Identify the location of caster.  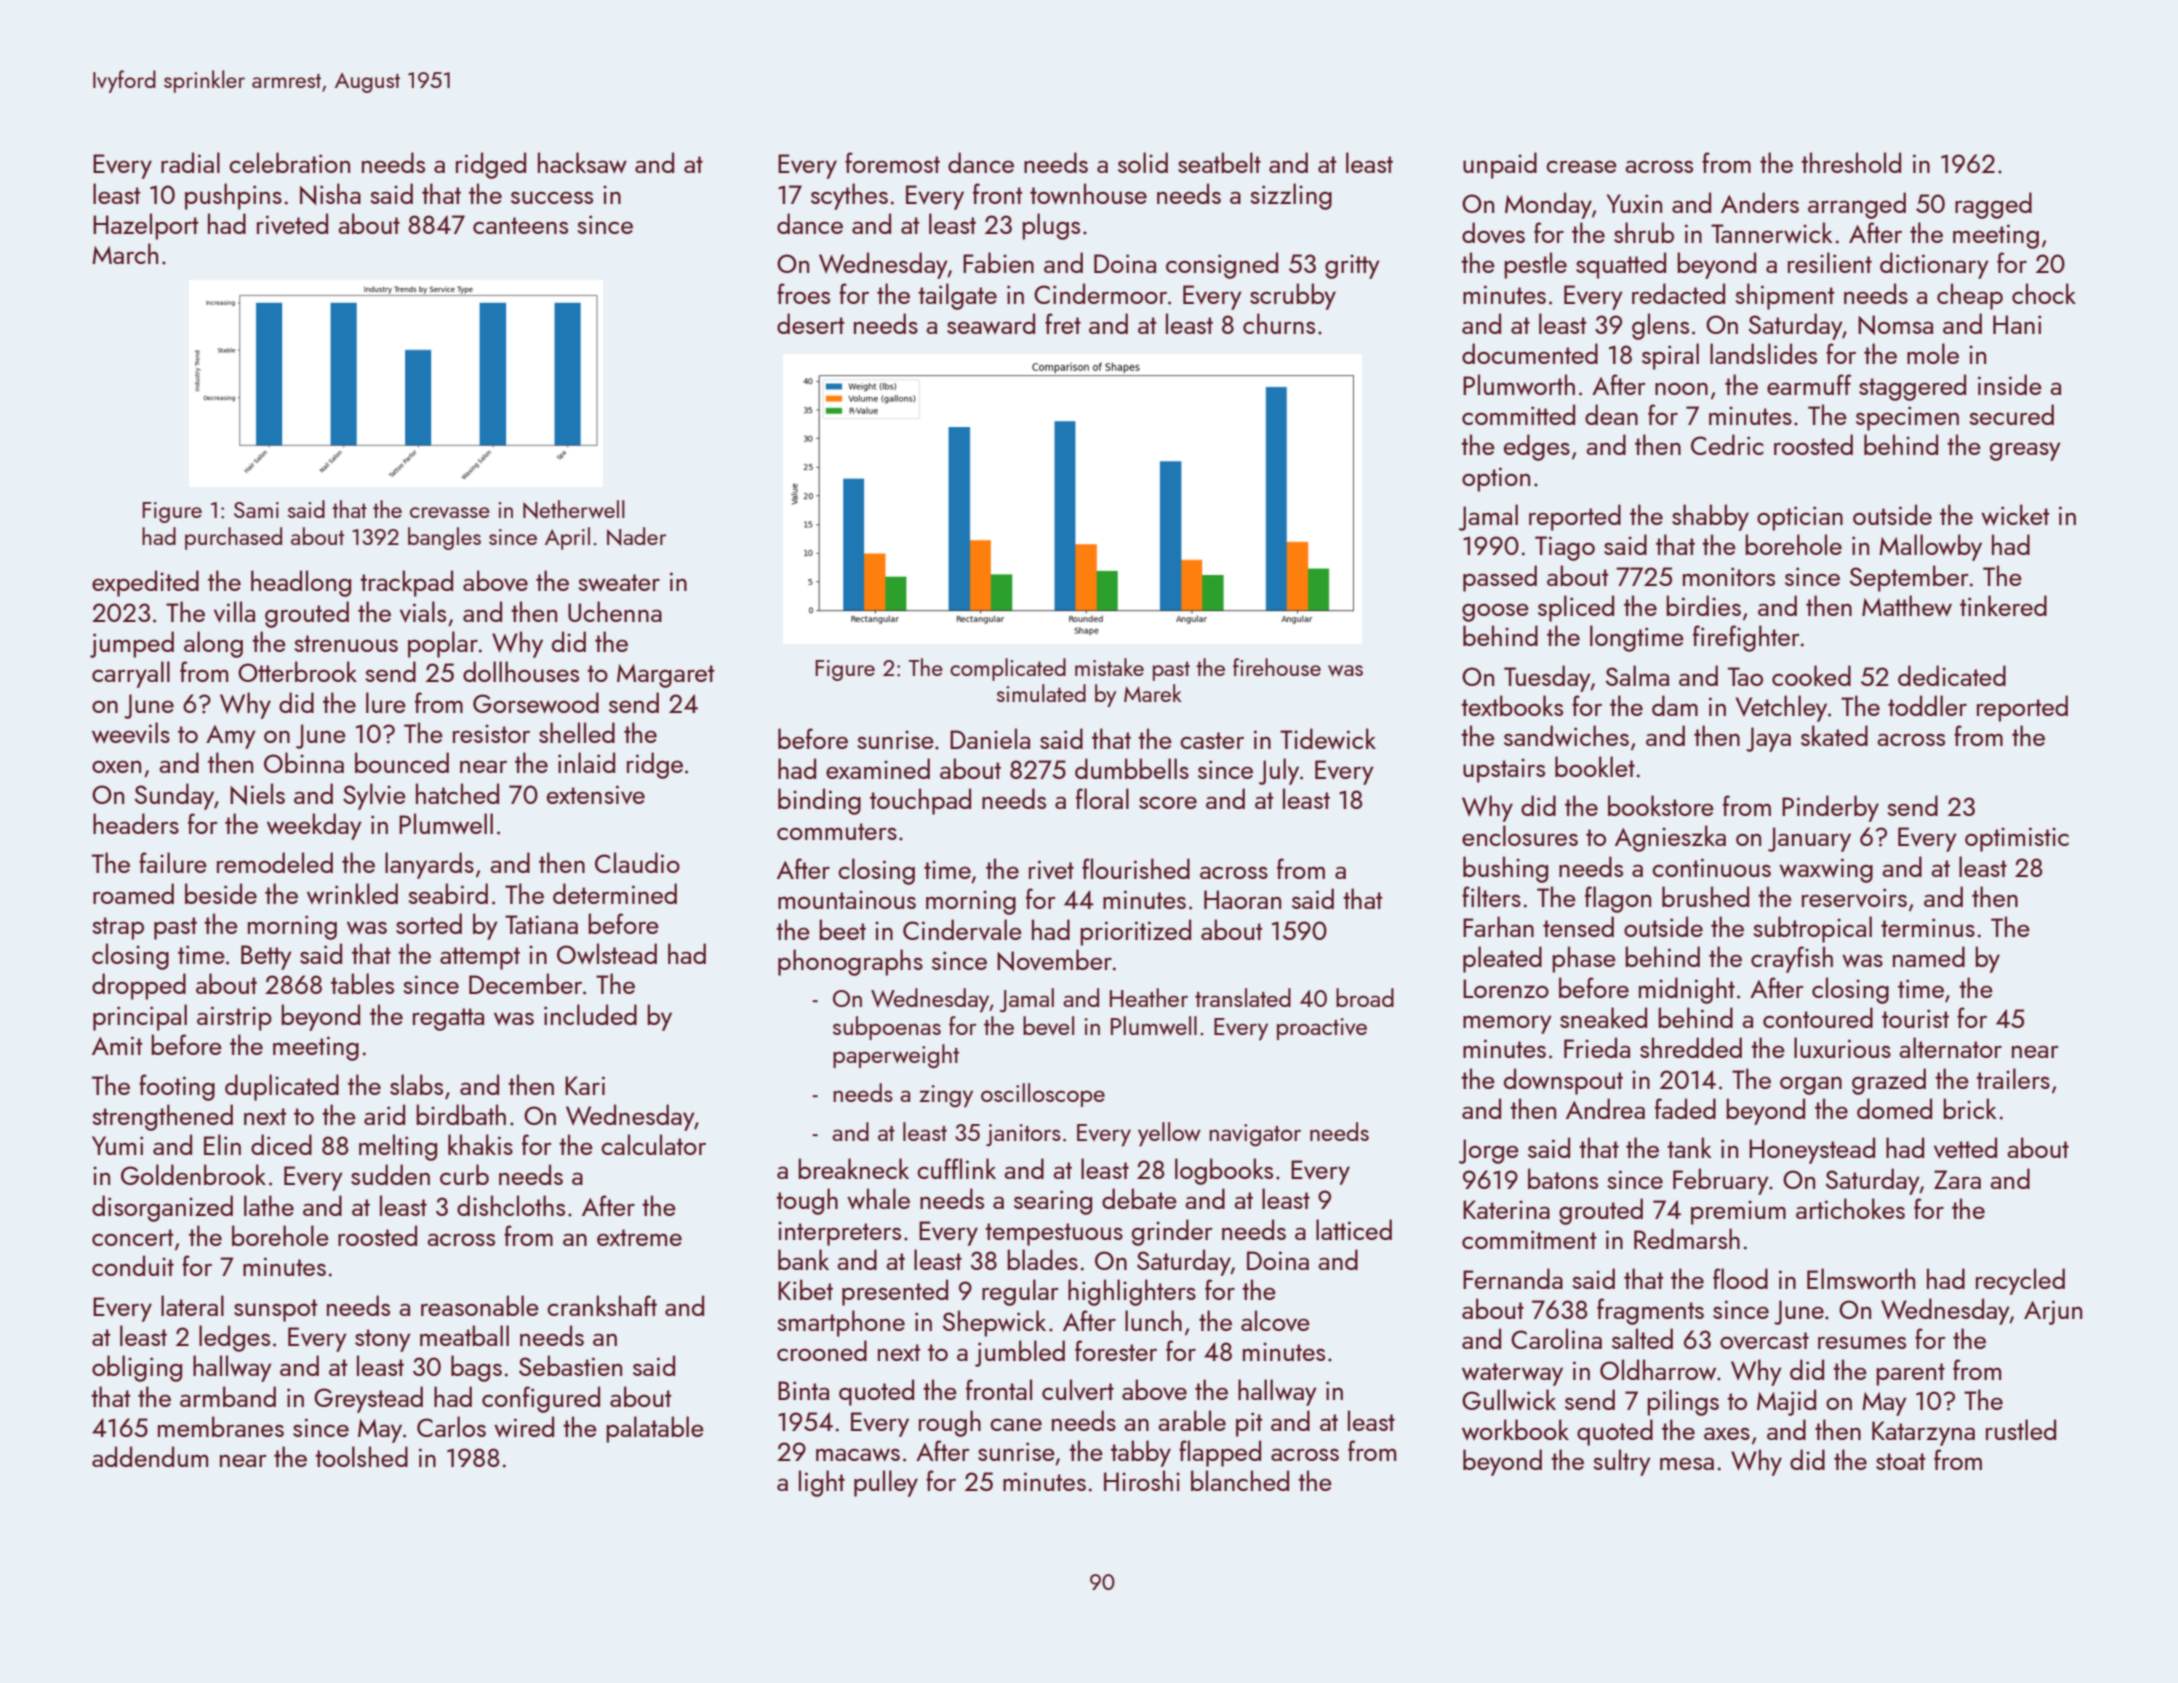
(1212, 740).
